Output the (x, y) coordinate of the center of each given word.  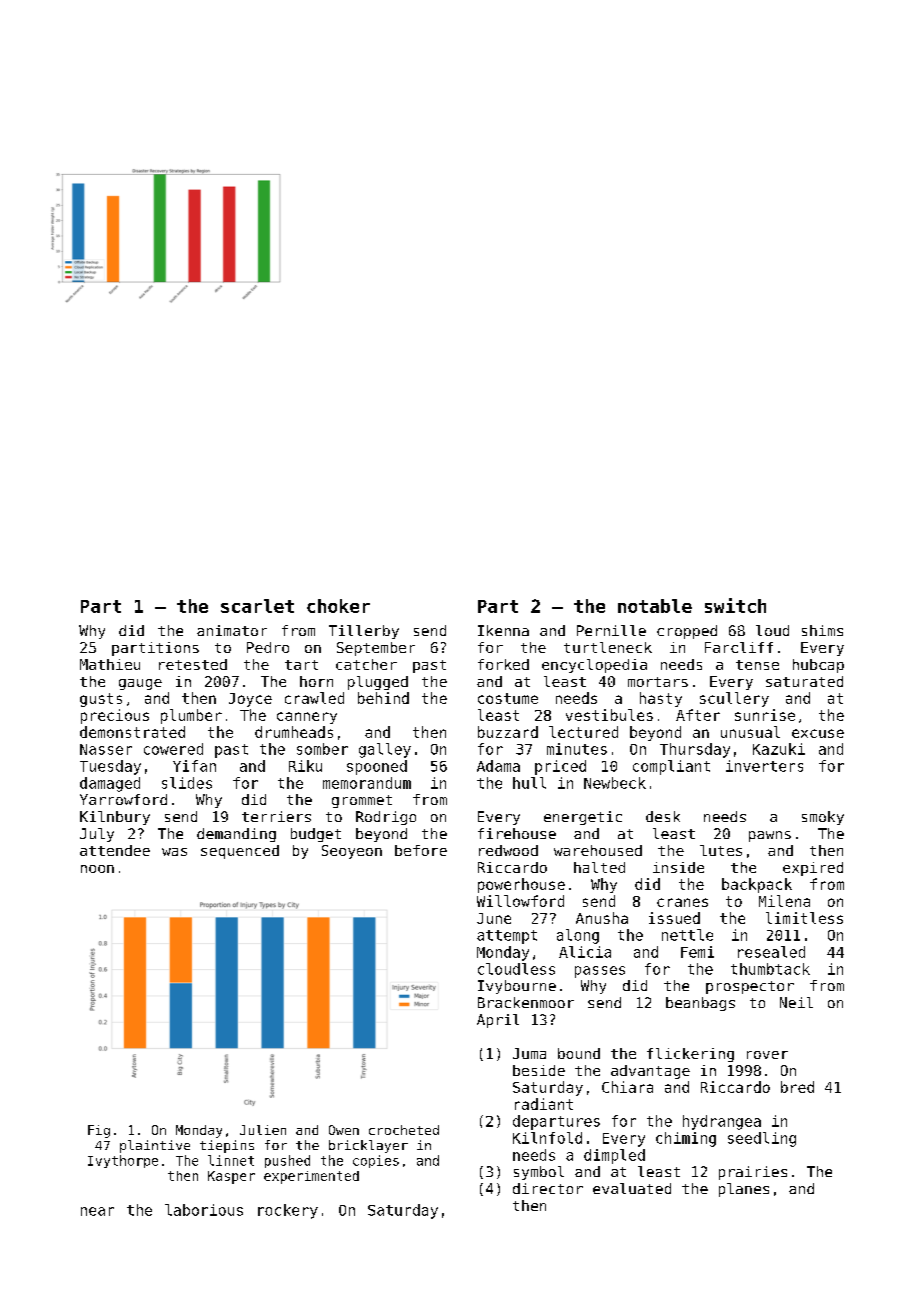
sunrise (765, 715)
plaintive (155, 1146)
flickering (690, 1055)
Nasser (106, 749)
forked (503, 664)
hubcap (818, 666)
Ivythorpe (123, 1161)
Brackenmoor (526, 1002)
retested (193, 664)
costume (508, 698)
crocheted (404, 1130)
